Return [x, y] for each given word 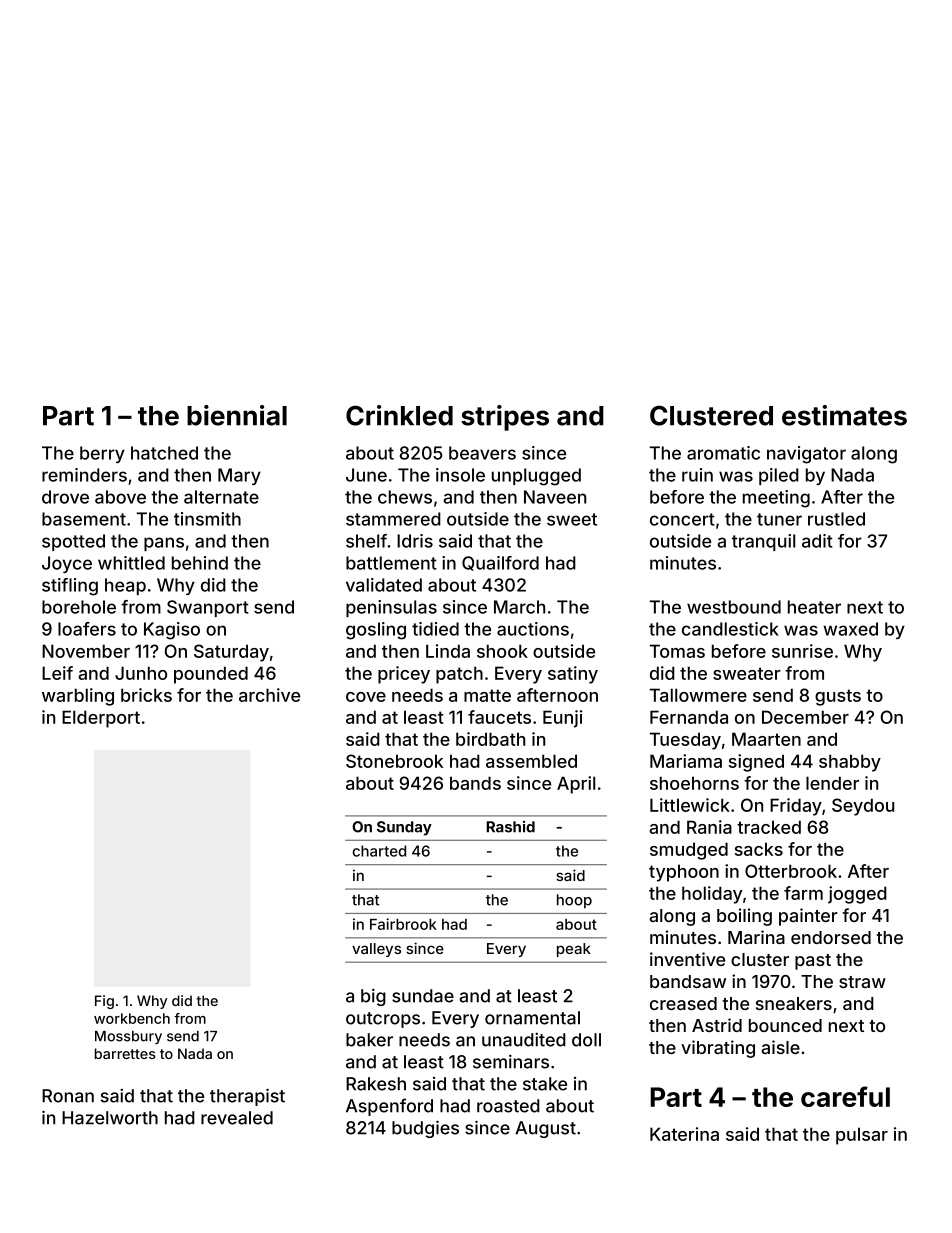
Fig [104, 1002]
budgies [425, 1129]
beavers [482, 453]
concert [682, 519]
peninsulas [391, 608]
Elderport [101, 719]
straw [862, 982]
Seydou [863, 807]
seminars [511, 1062]
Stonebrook [394, 761]
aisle [780, 1047]
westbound [734, 607]
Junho [141, 673]
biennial [237, 415]
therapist [247, 1097]
